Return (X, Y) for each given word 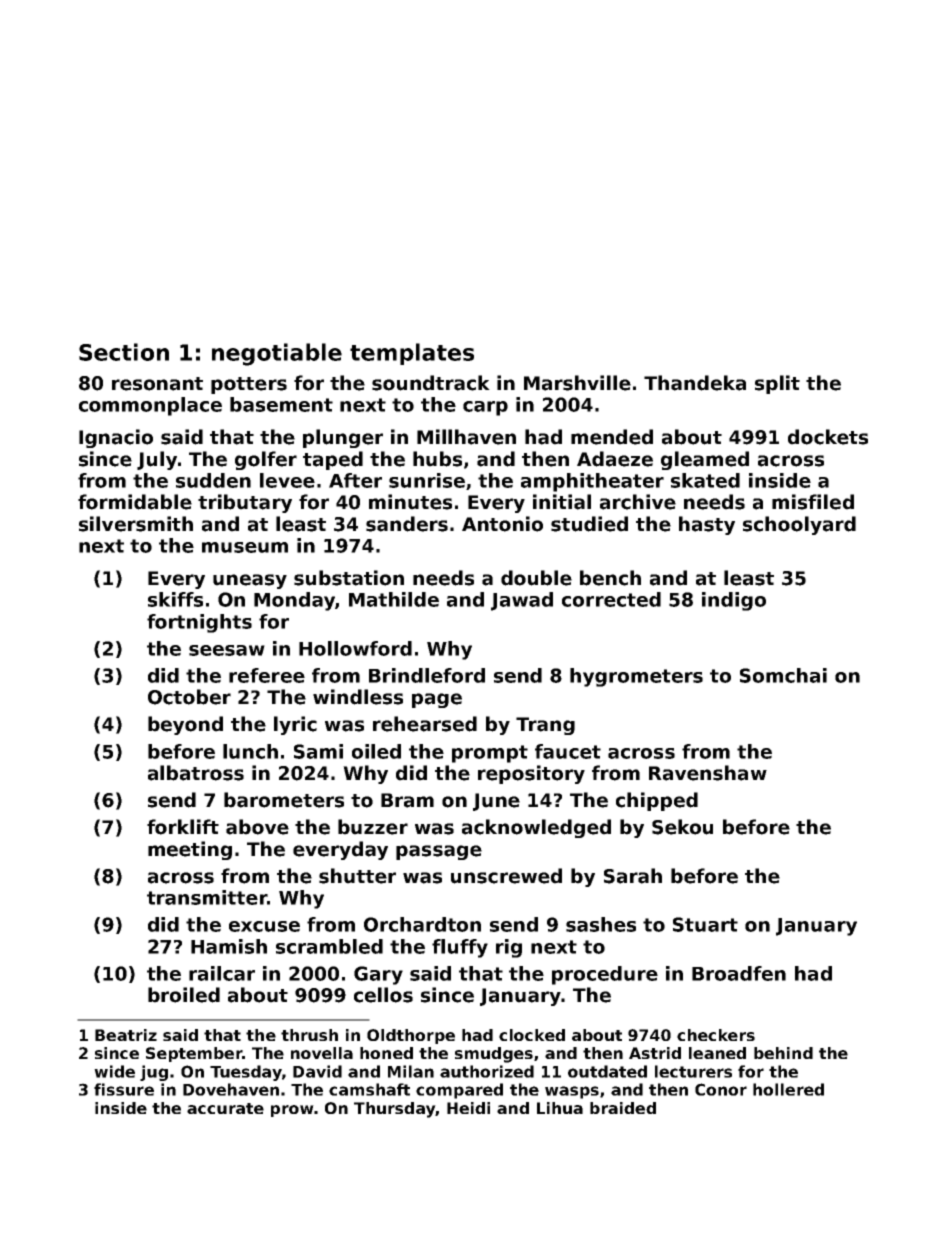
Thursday (394, 1110)
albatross (196, 773)
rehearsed (425, 724)
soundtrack (431, 383)
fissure (124, 1089)
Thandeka (695, 383)
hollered (788, 1089)
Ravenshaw (708, 773)
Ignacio (116, 438)
